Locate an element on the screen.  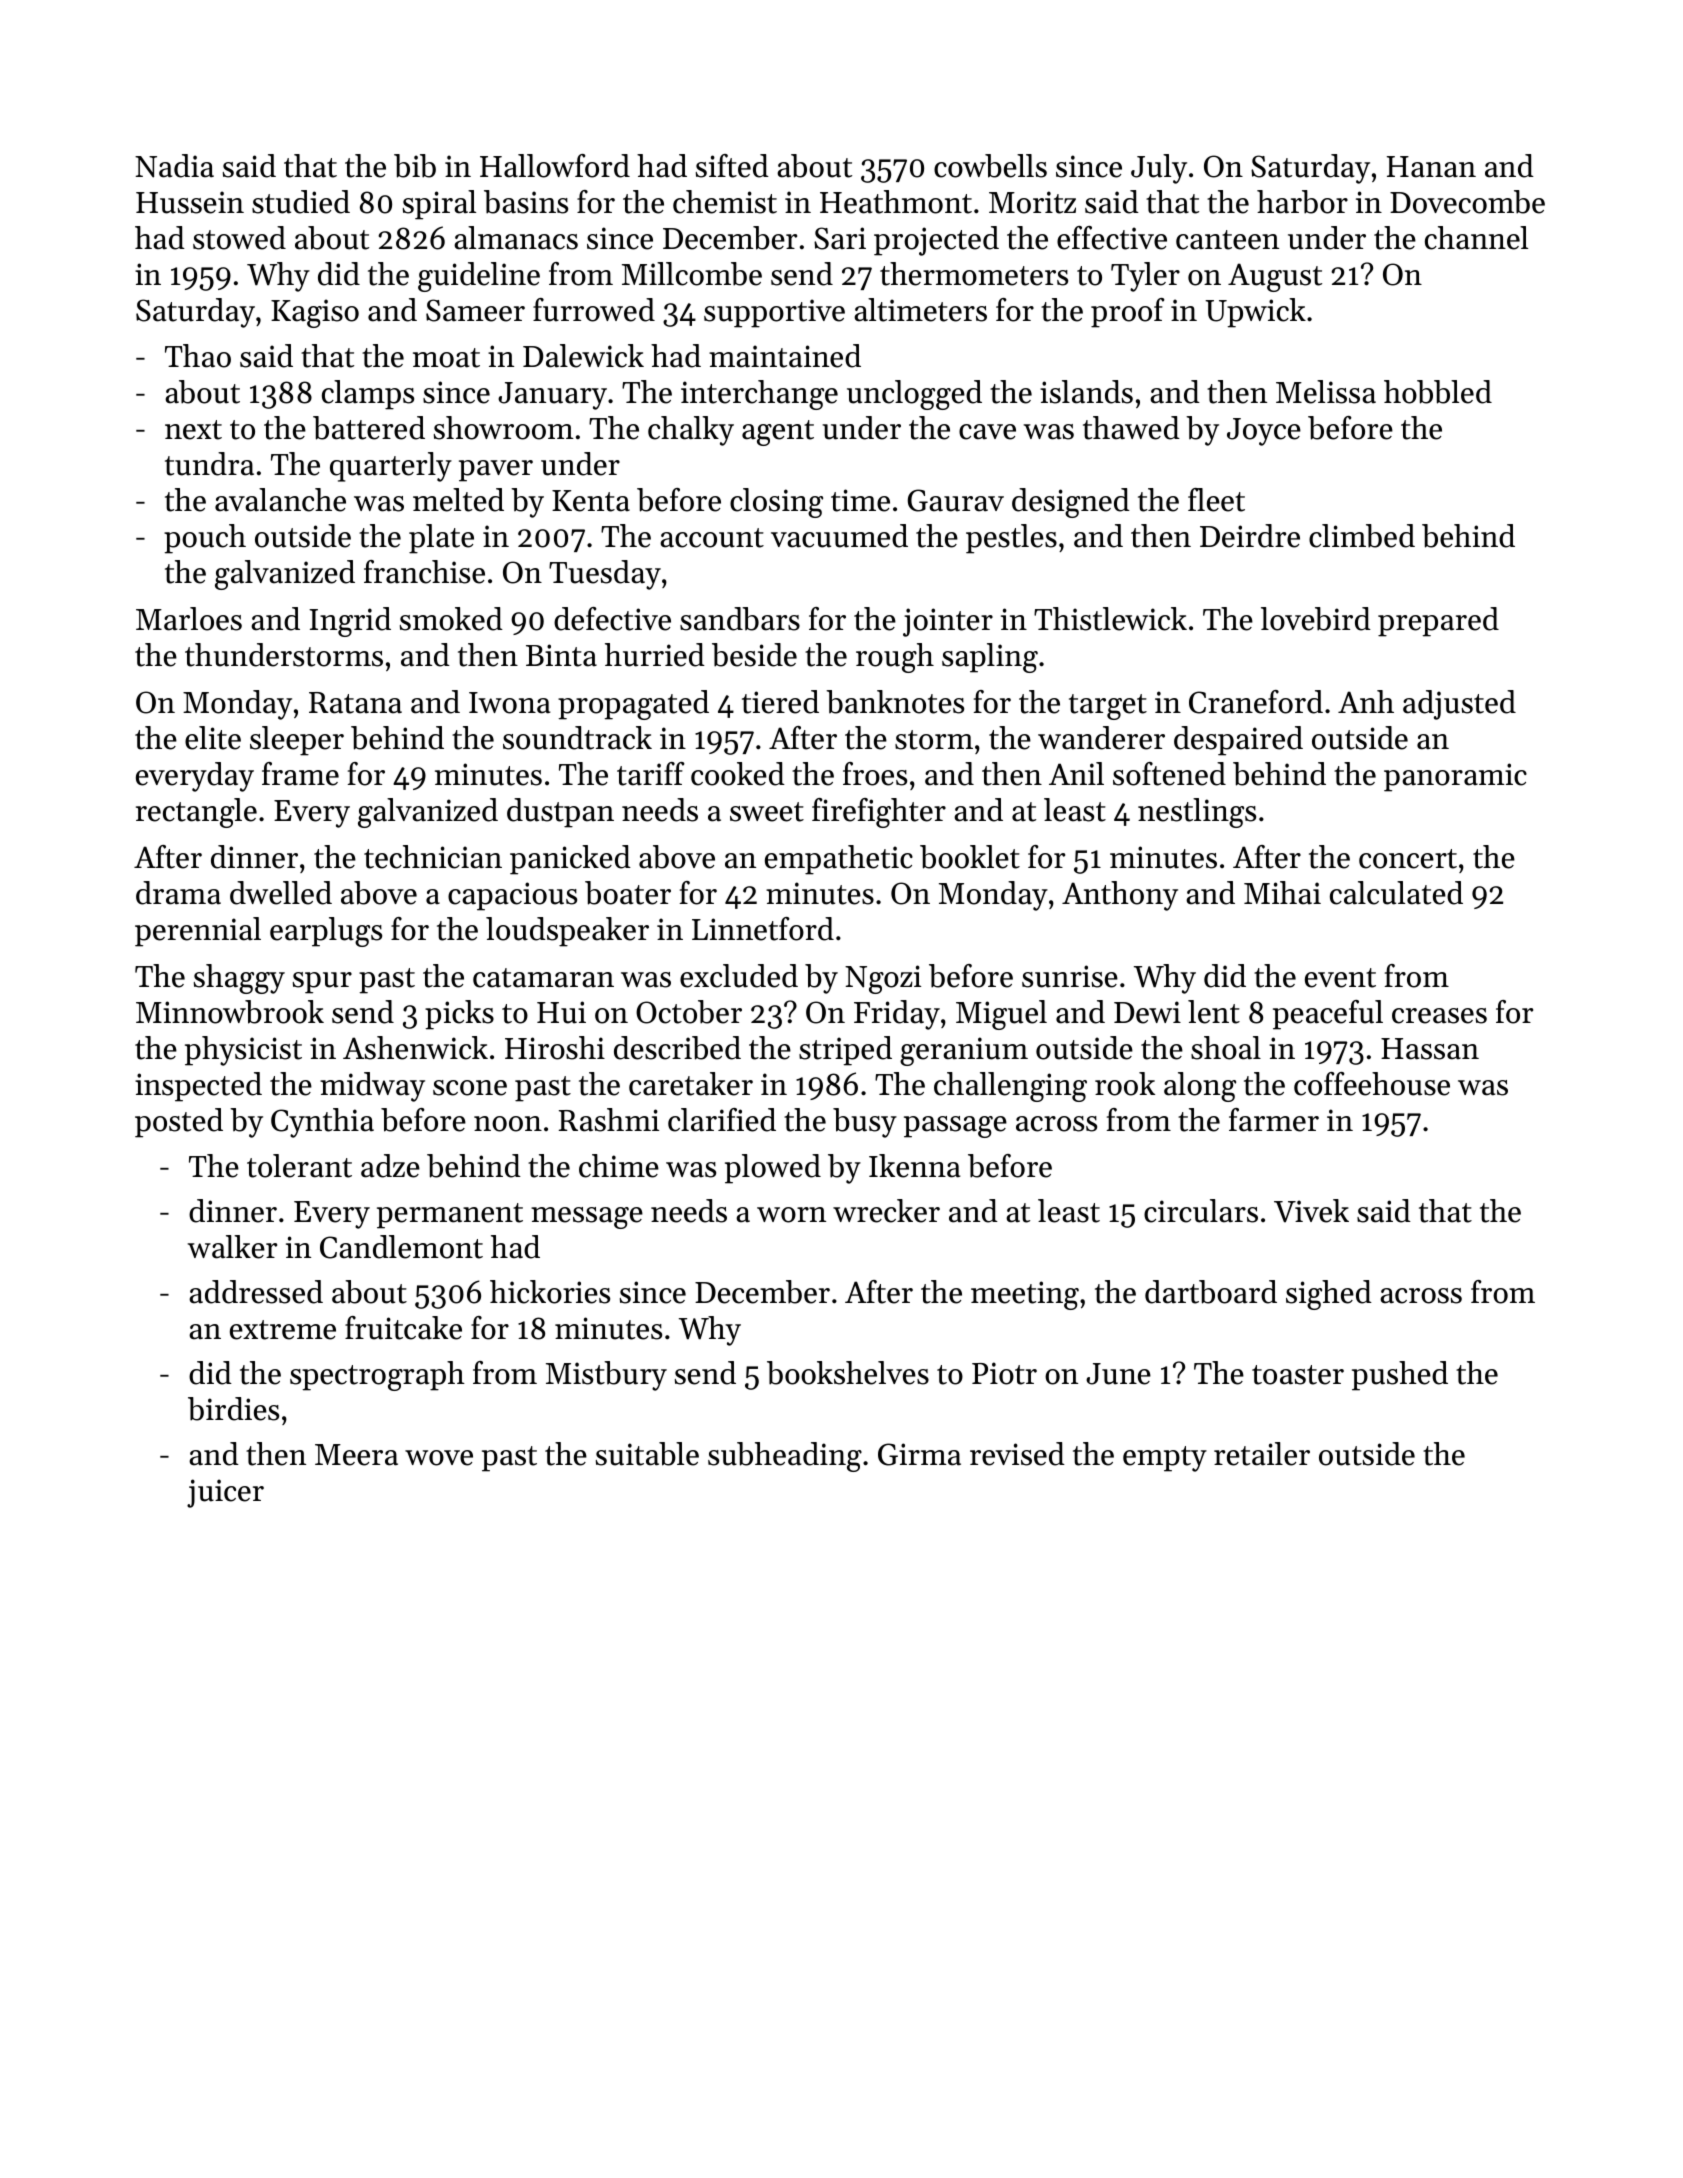
event is located at coordinates (1340, 978).
